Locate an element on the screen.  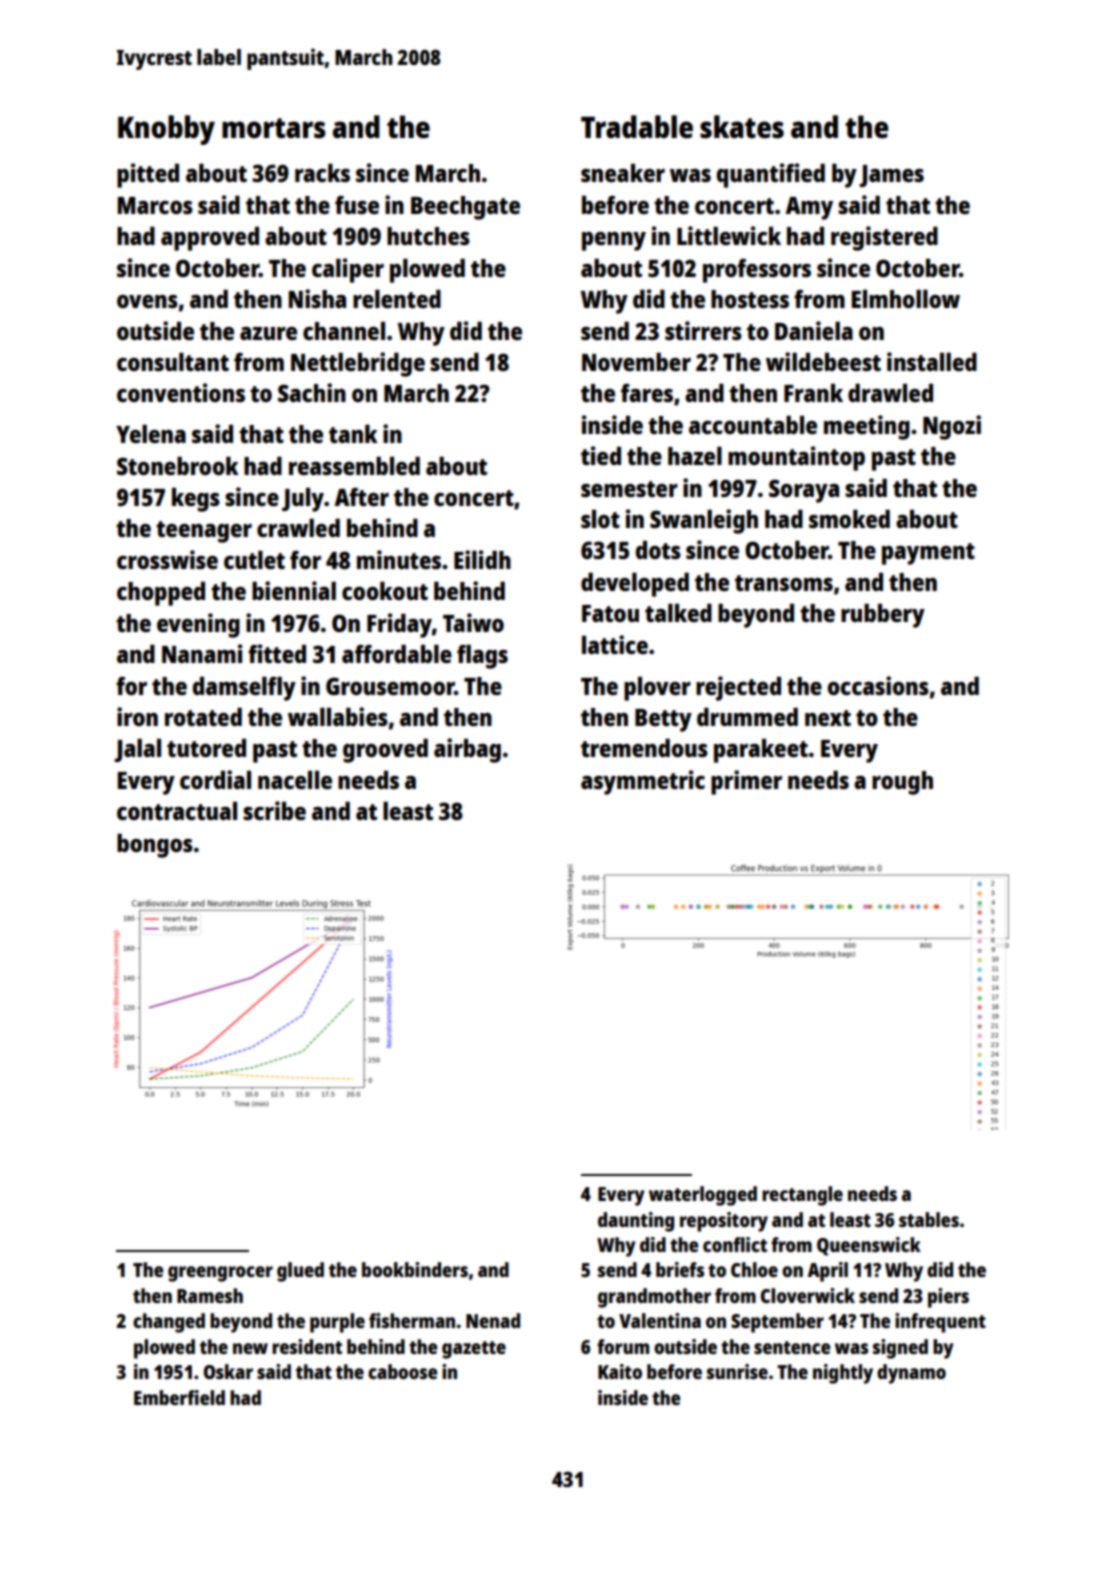
Taiwo is located at coordinates (473, 622).
